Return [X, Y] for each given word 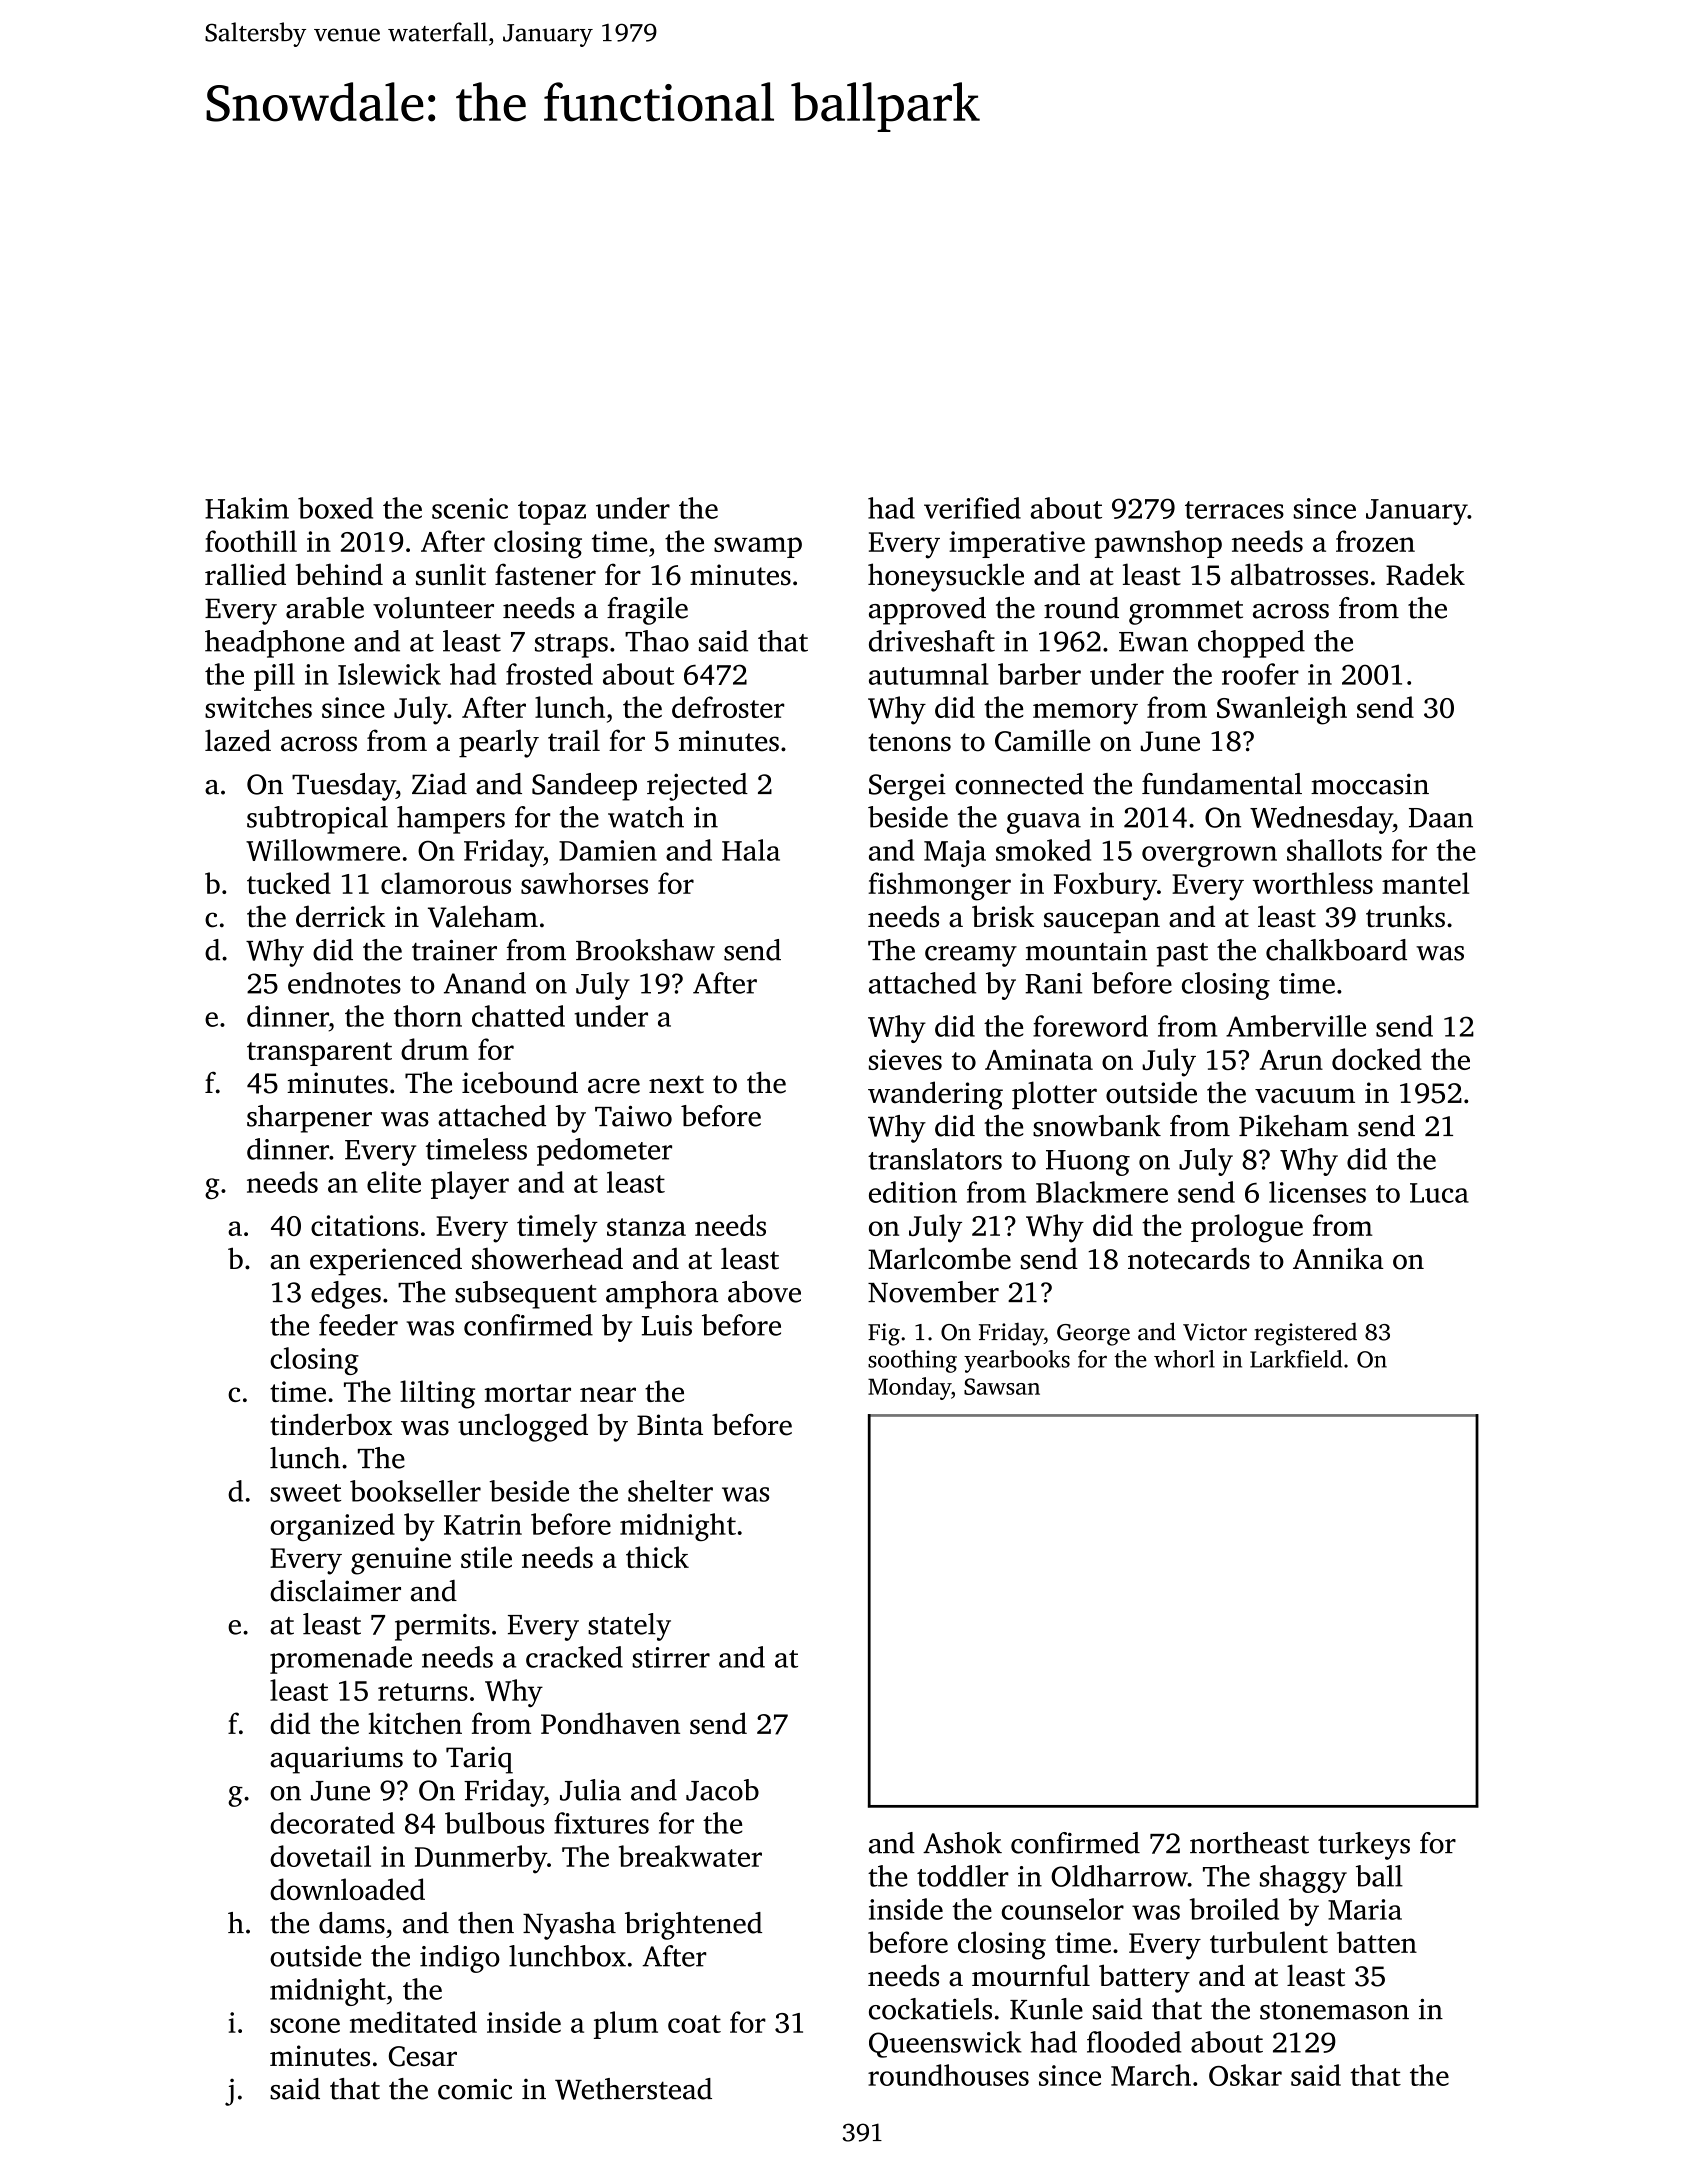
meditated [413, 2022]
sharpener [309, 1119]
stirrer [671, 1657]
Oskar [1245, 2075]
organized [332, 1527]
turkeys [1364, 1846]
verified [972, 508]
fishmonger [939, 886]
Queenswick [945, 2044]
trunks [1405, 916]
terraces [1234, 510]
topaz [552, 513]
